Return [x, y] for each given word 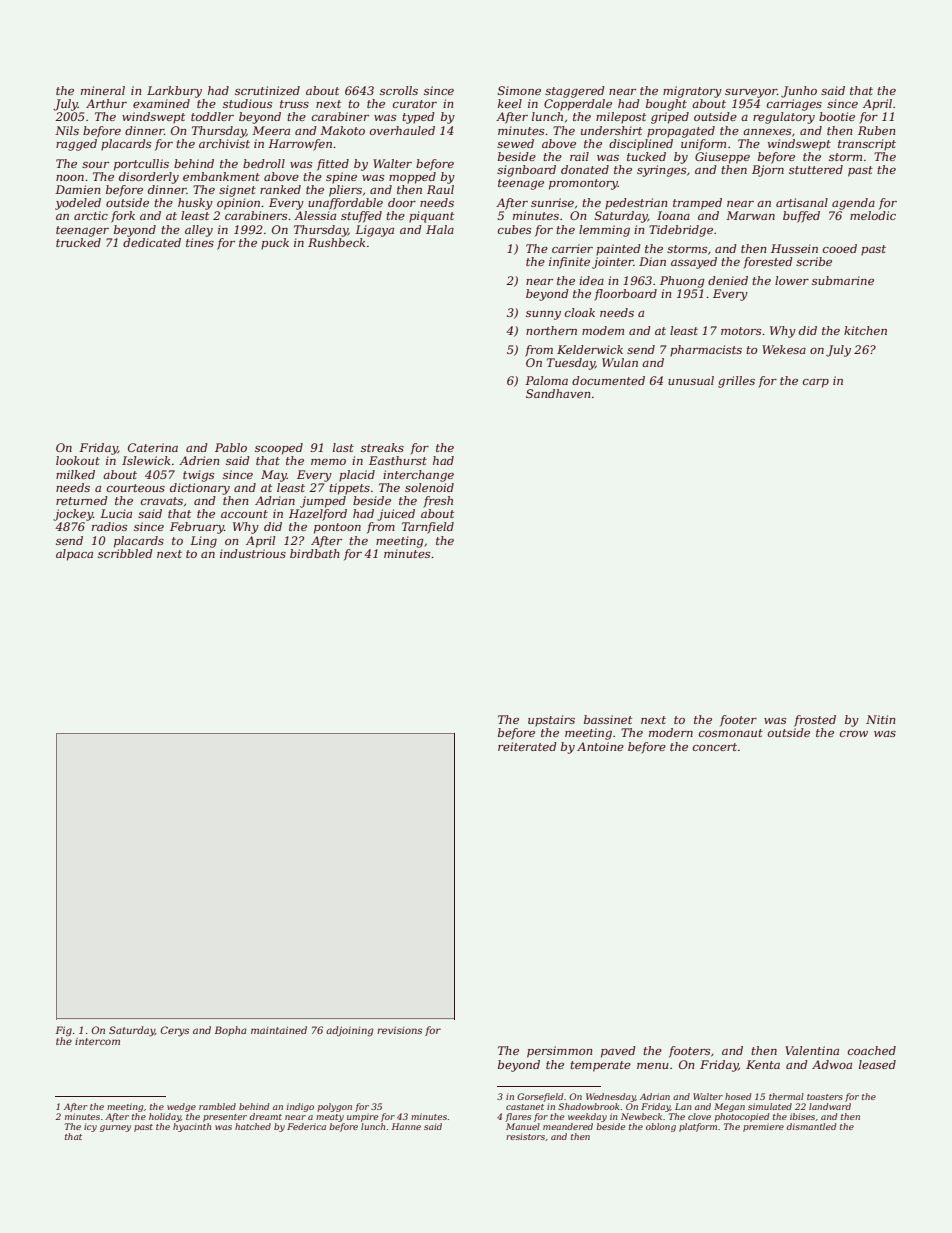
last [343, 447]
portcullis [141, 165]
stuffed [361, 217]
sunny [543, 315]
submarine [843, 280]
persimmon [559, 1052]
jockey [73, 515]
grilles [736, 382]
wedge [181, 1107]
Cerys [174, 1031]
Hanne [406, 1126]
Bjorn [768, 171]
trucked [78, 242]
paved [618, 1052]
